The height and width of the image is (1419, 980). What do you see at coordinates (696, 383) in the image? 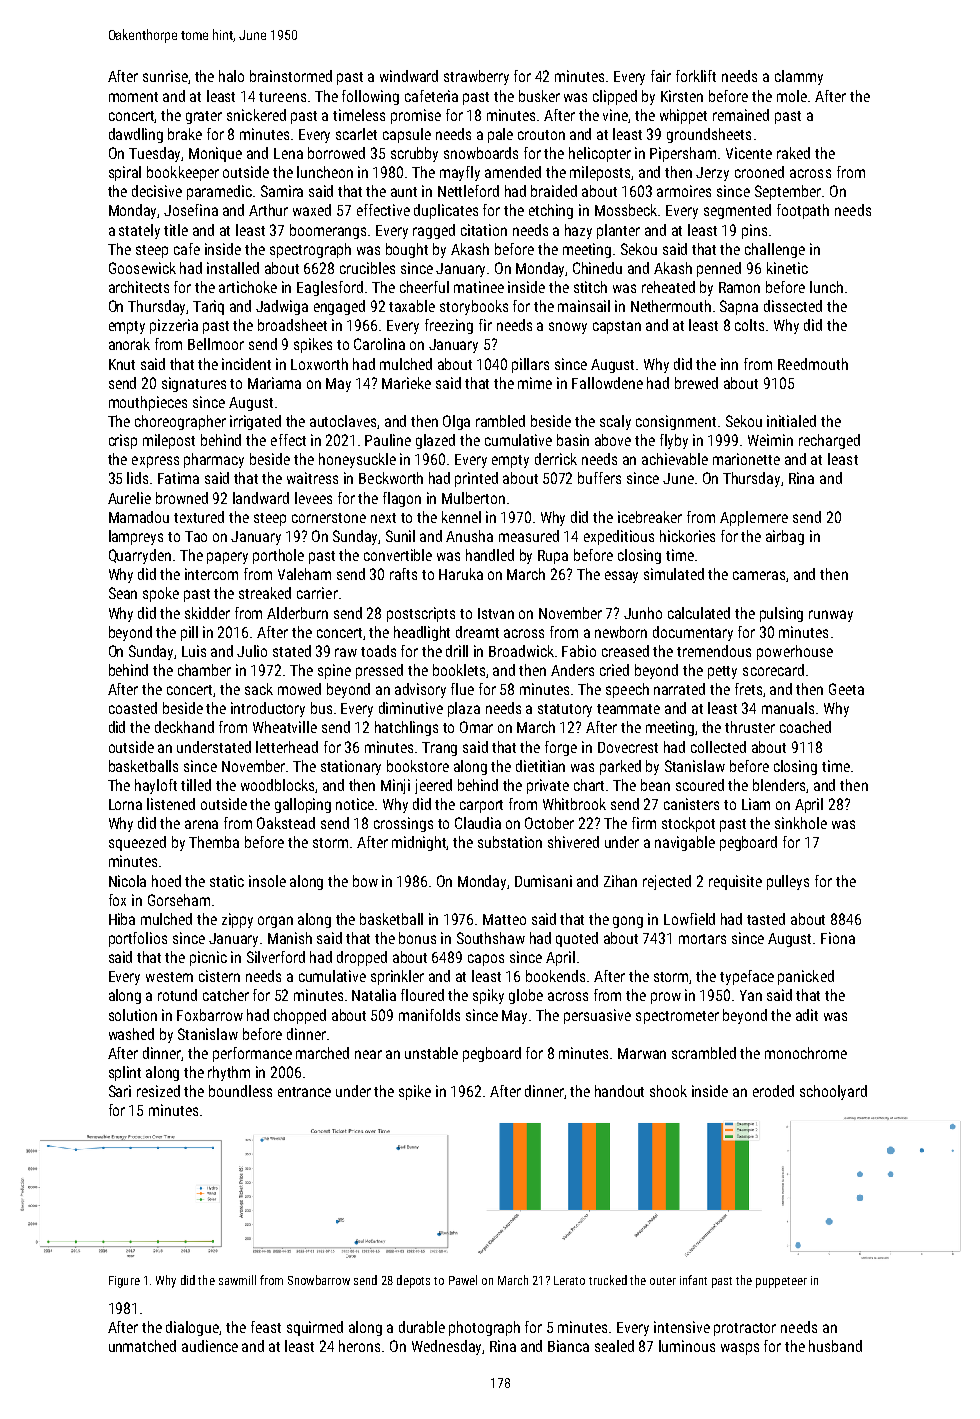
I see `brewed` at bounding box center [696, 383].
